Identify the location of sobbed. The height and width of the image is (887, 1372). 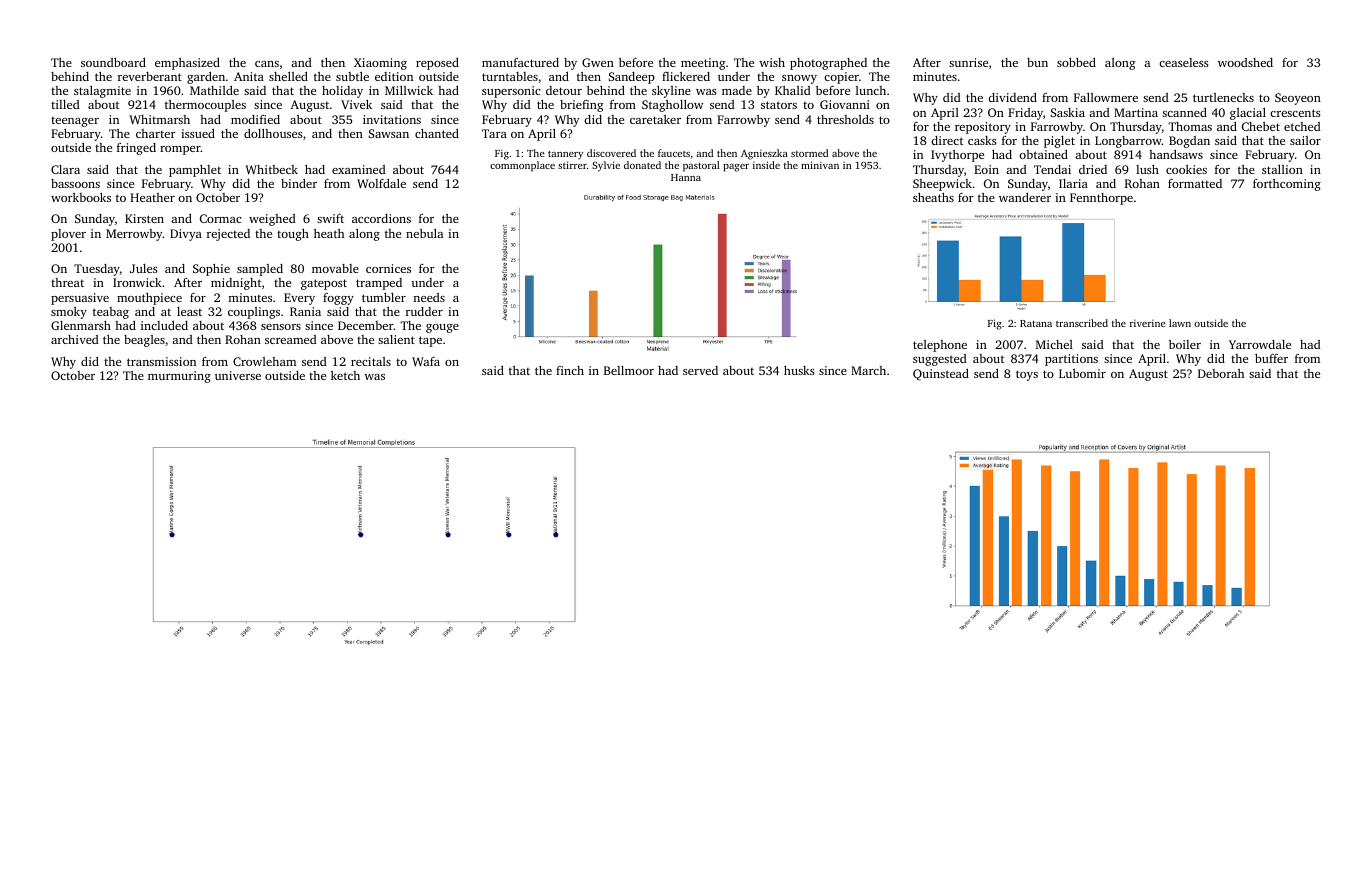
(1076, 62).
